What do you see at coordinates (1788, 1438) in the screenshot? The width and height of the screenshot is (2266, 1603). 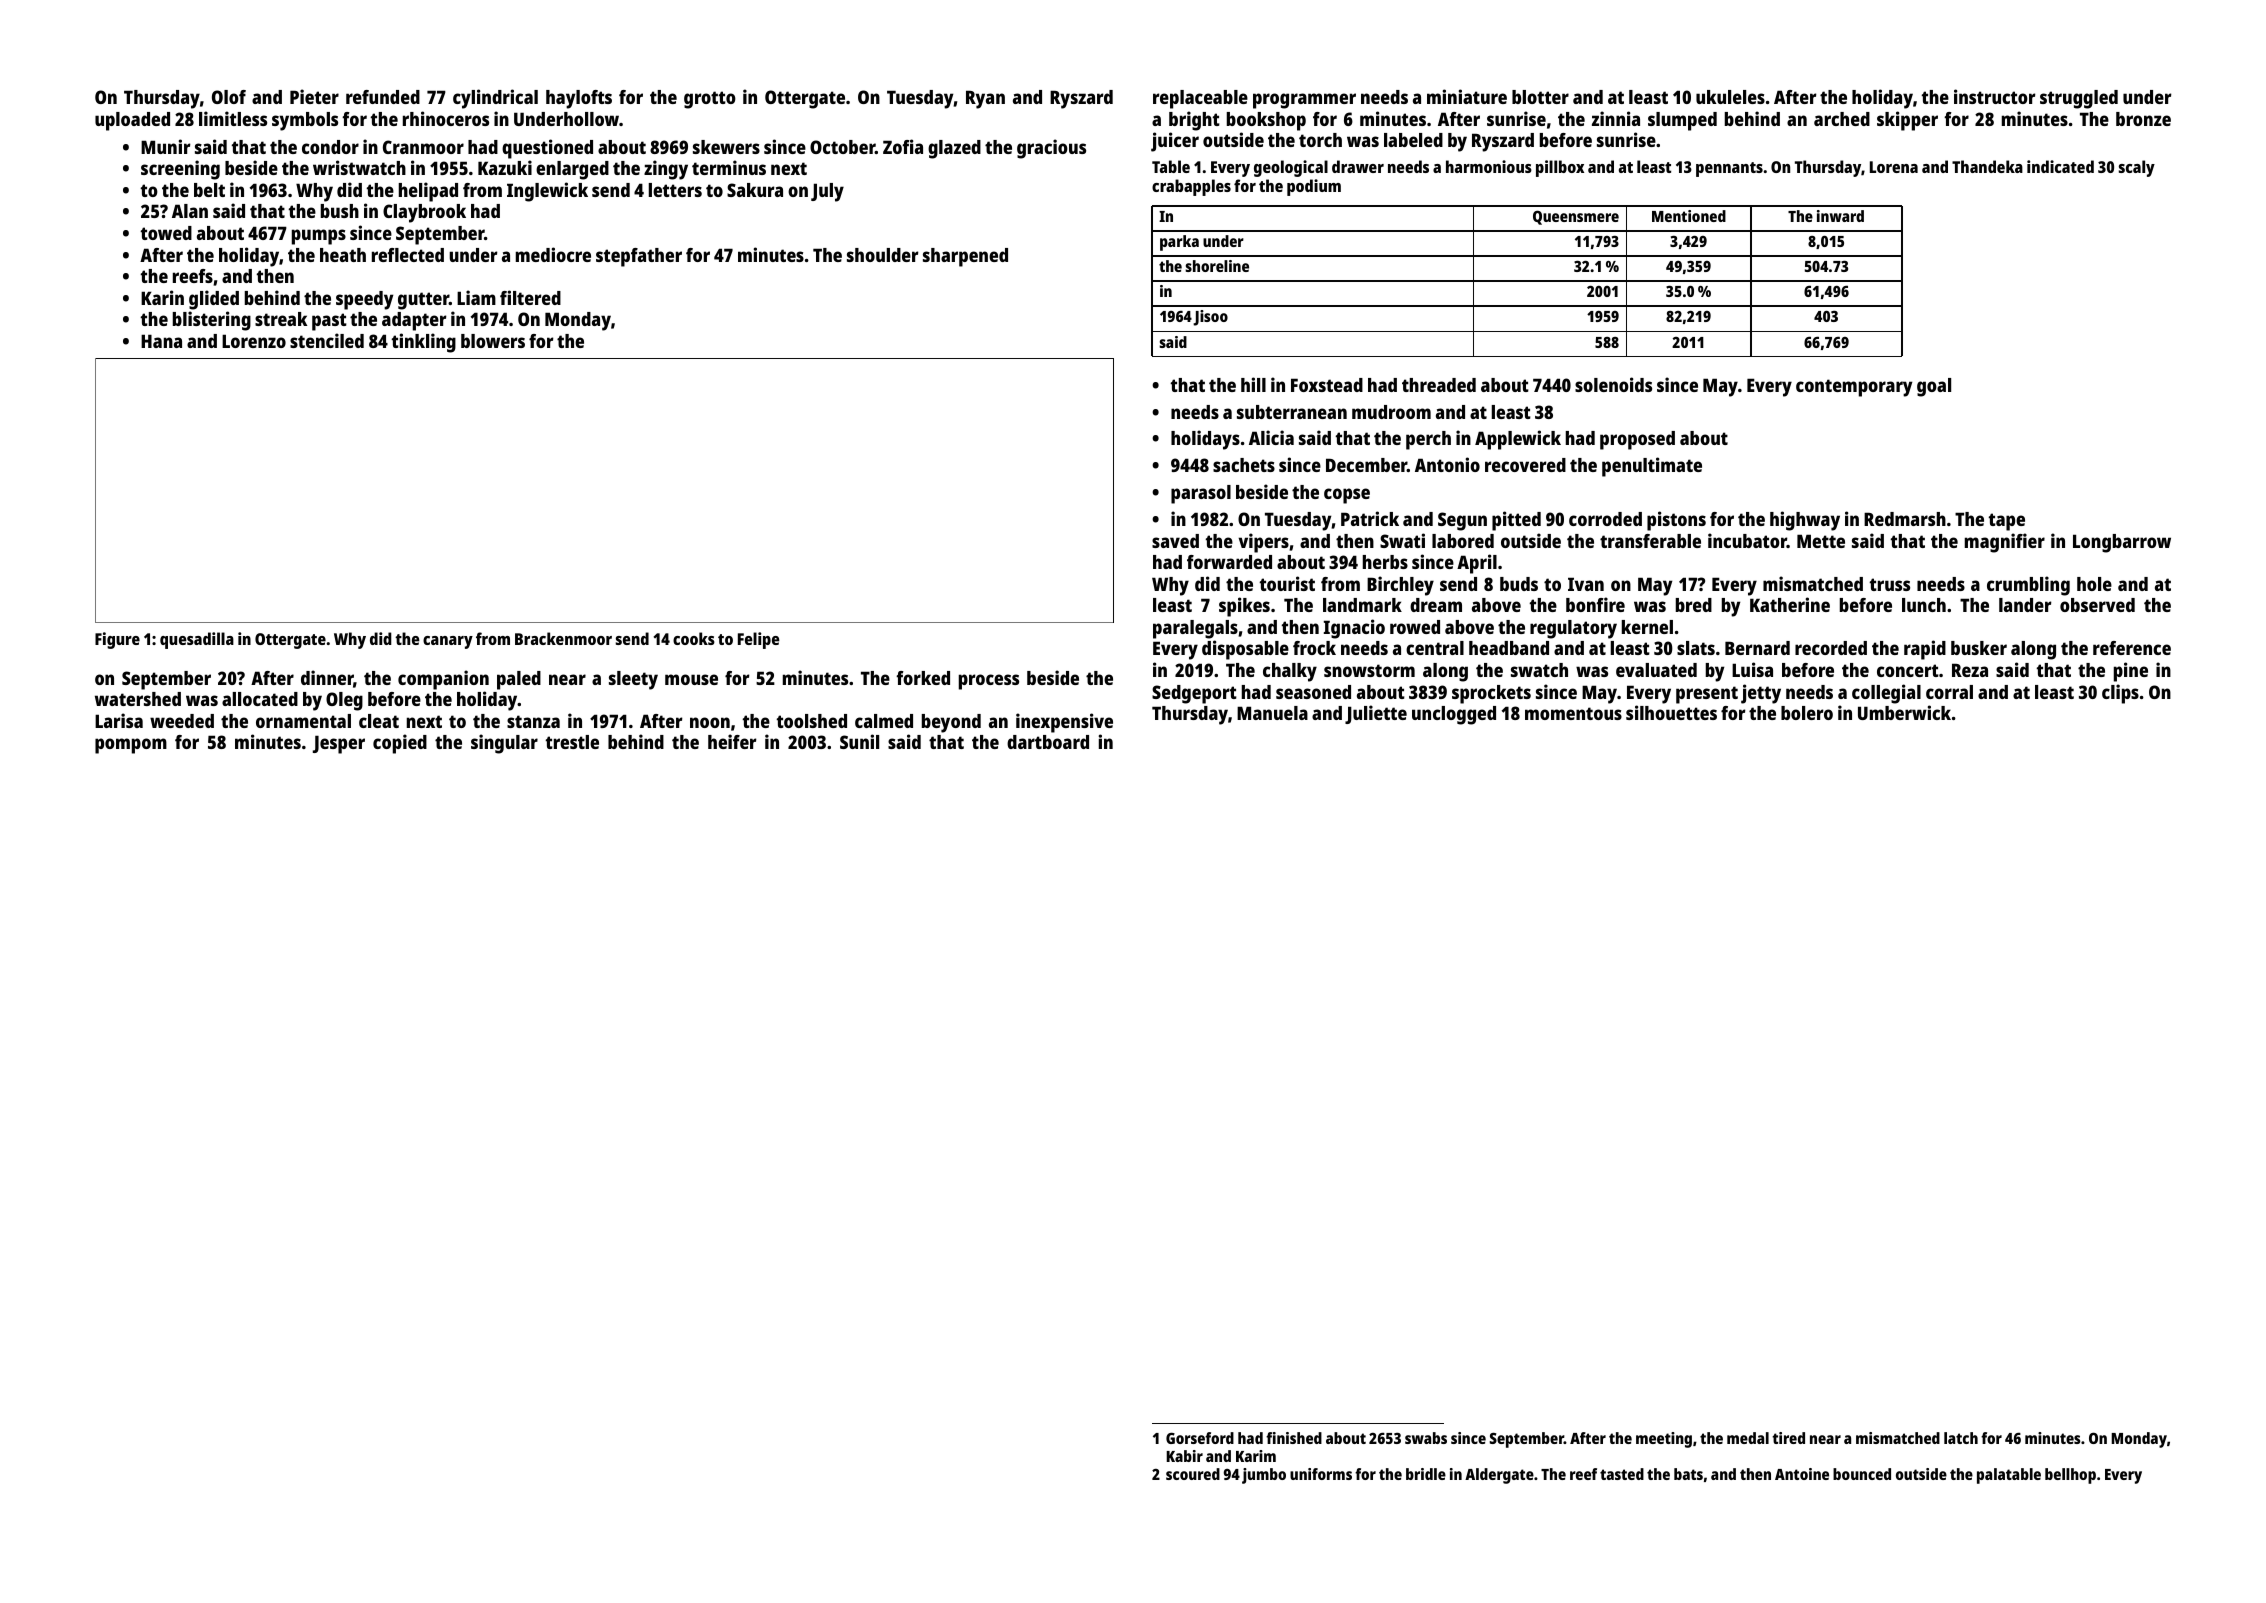 I see `tired` at bounding box center [1788, 1438].
